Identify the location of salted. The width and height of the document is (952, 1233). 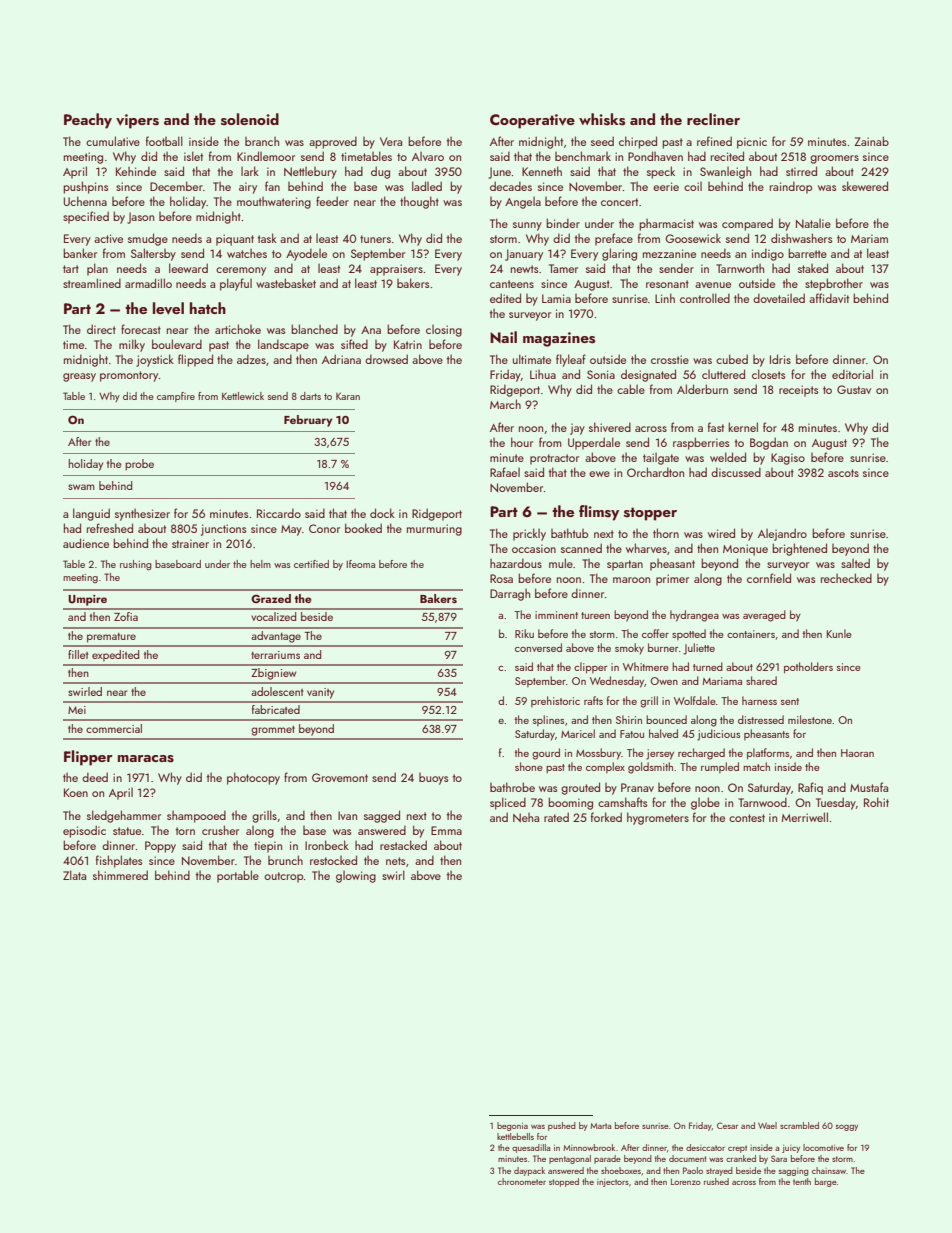
(855, 563).
